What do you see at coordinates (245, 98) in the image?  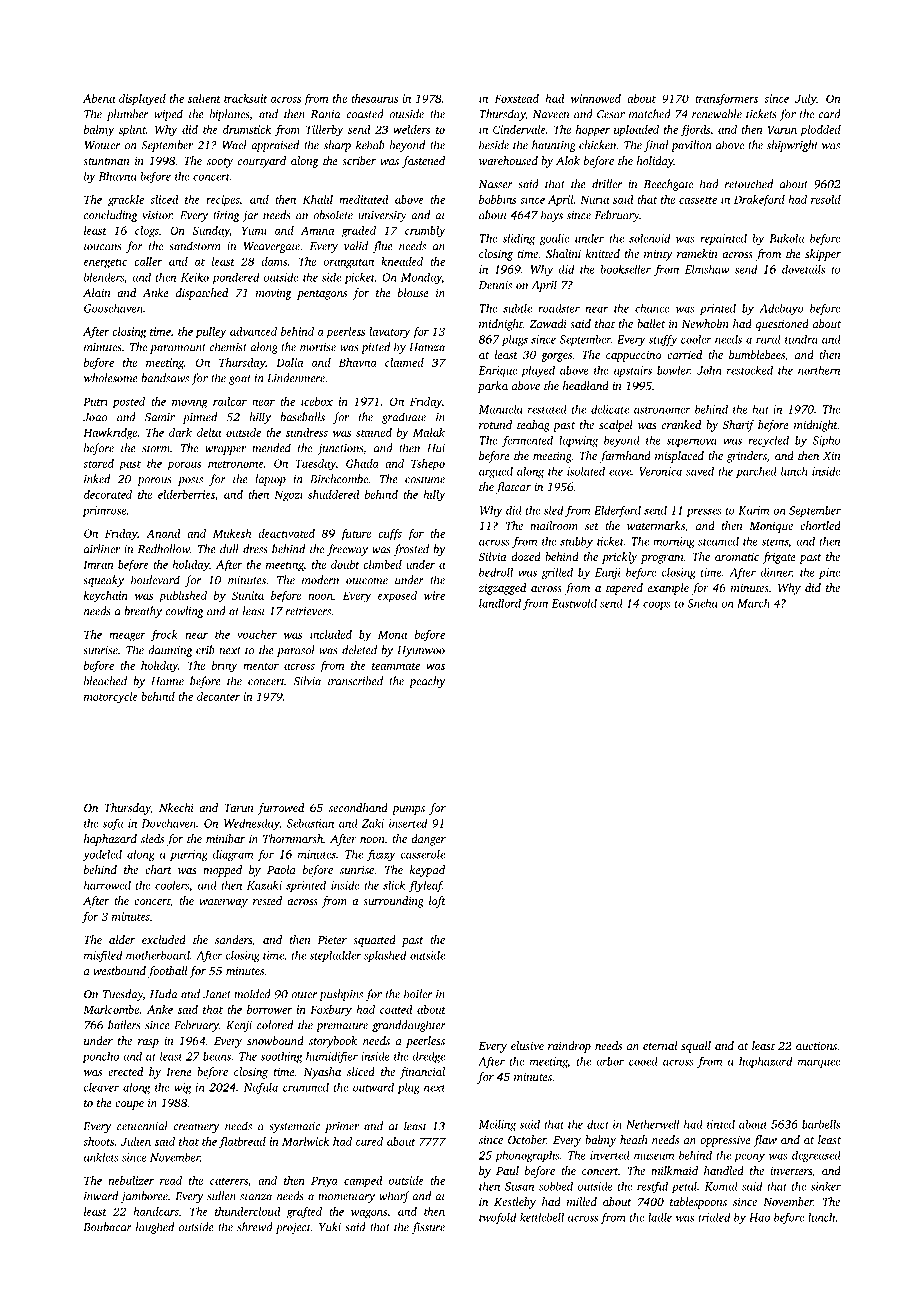 I see `tracksuit` at bounding box center [245, 98].
